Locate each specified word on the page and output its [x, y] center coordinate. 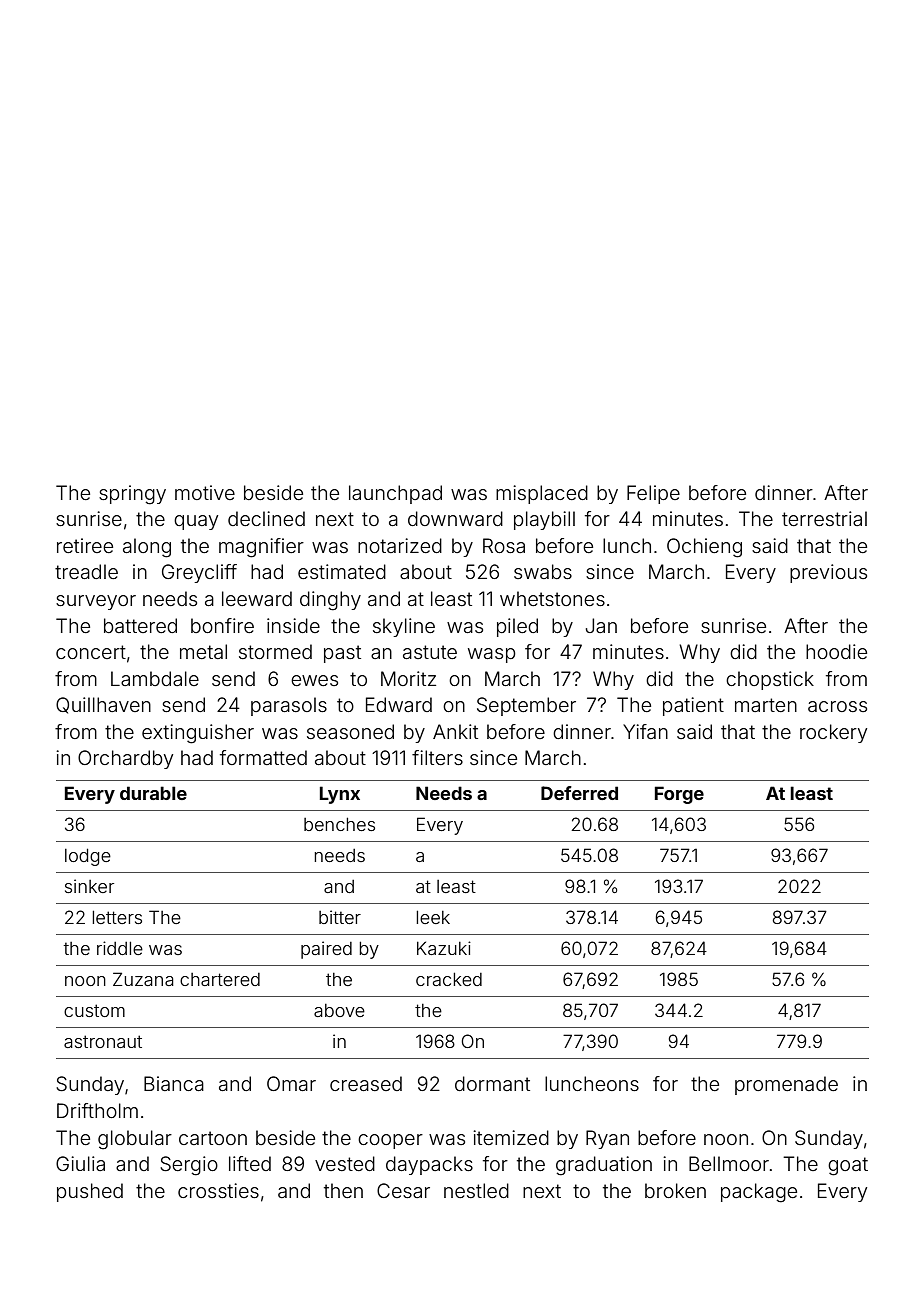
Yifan [645, 731]
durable [153, 793]
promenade [786, 1085]
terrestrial [824, 518]
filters [437, 757]
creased [366, 1083]
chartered [220, 979]
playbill [544, 520]
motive [205, 492]
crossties [218, 1190]
